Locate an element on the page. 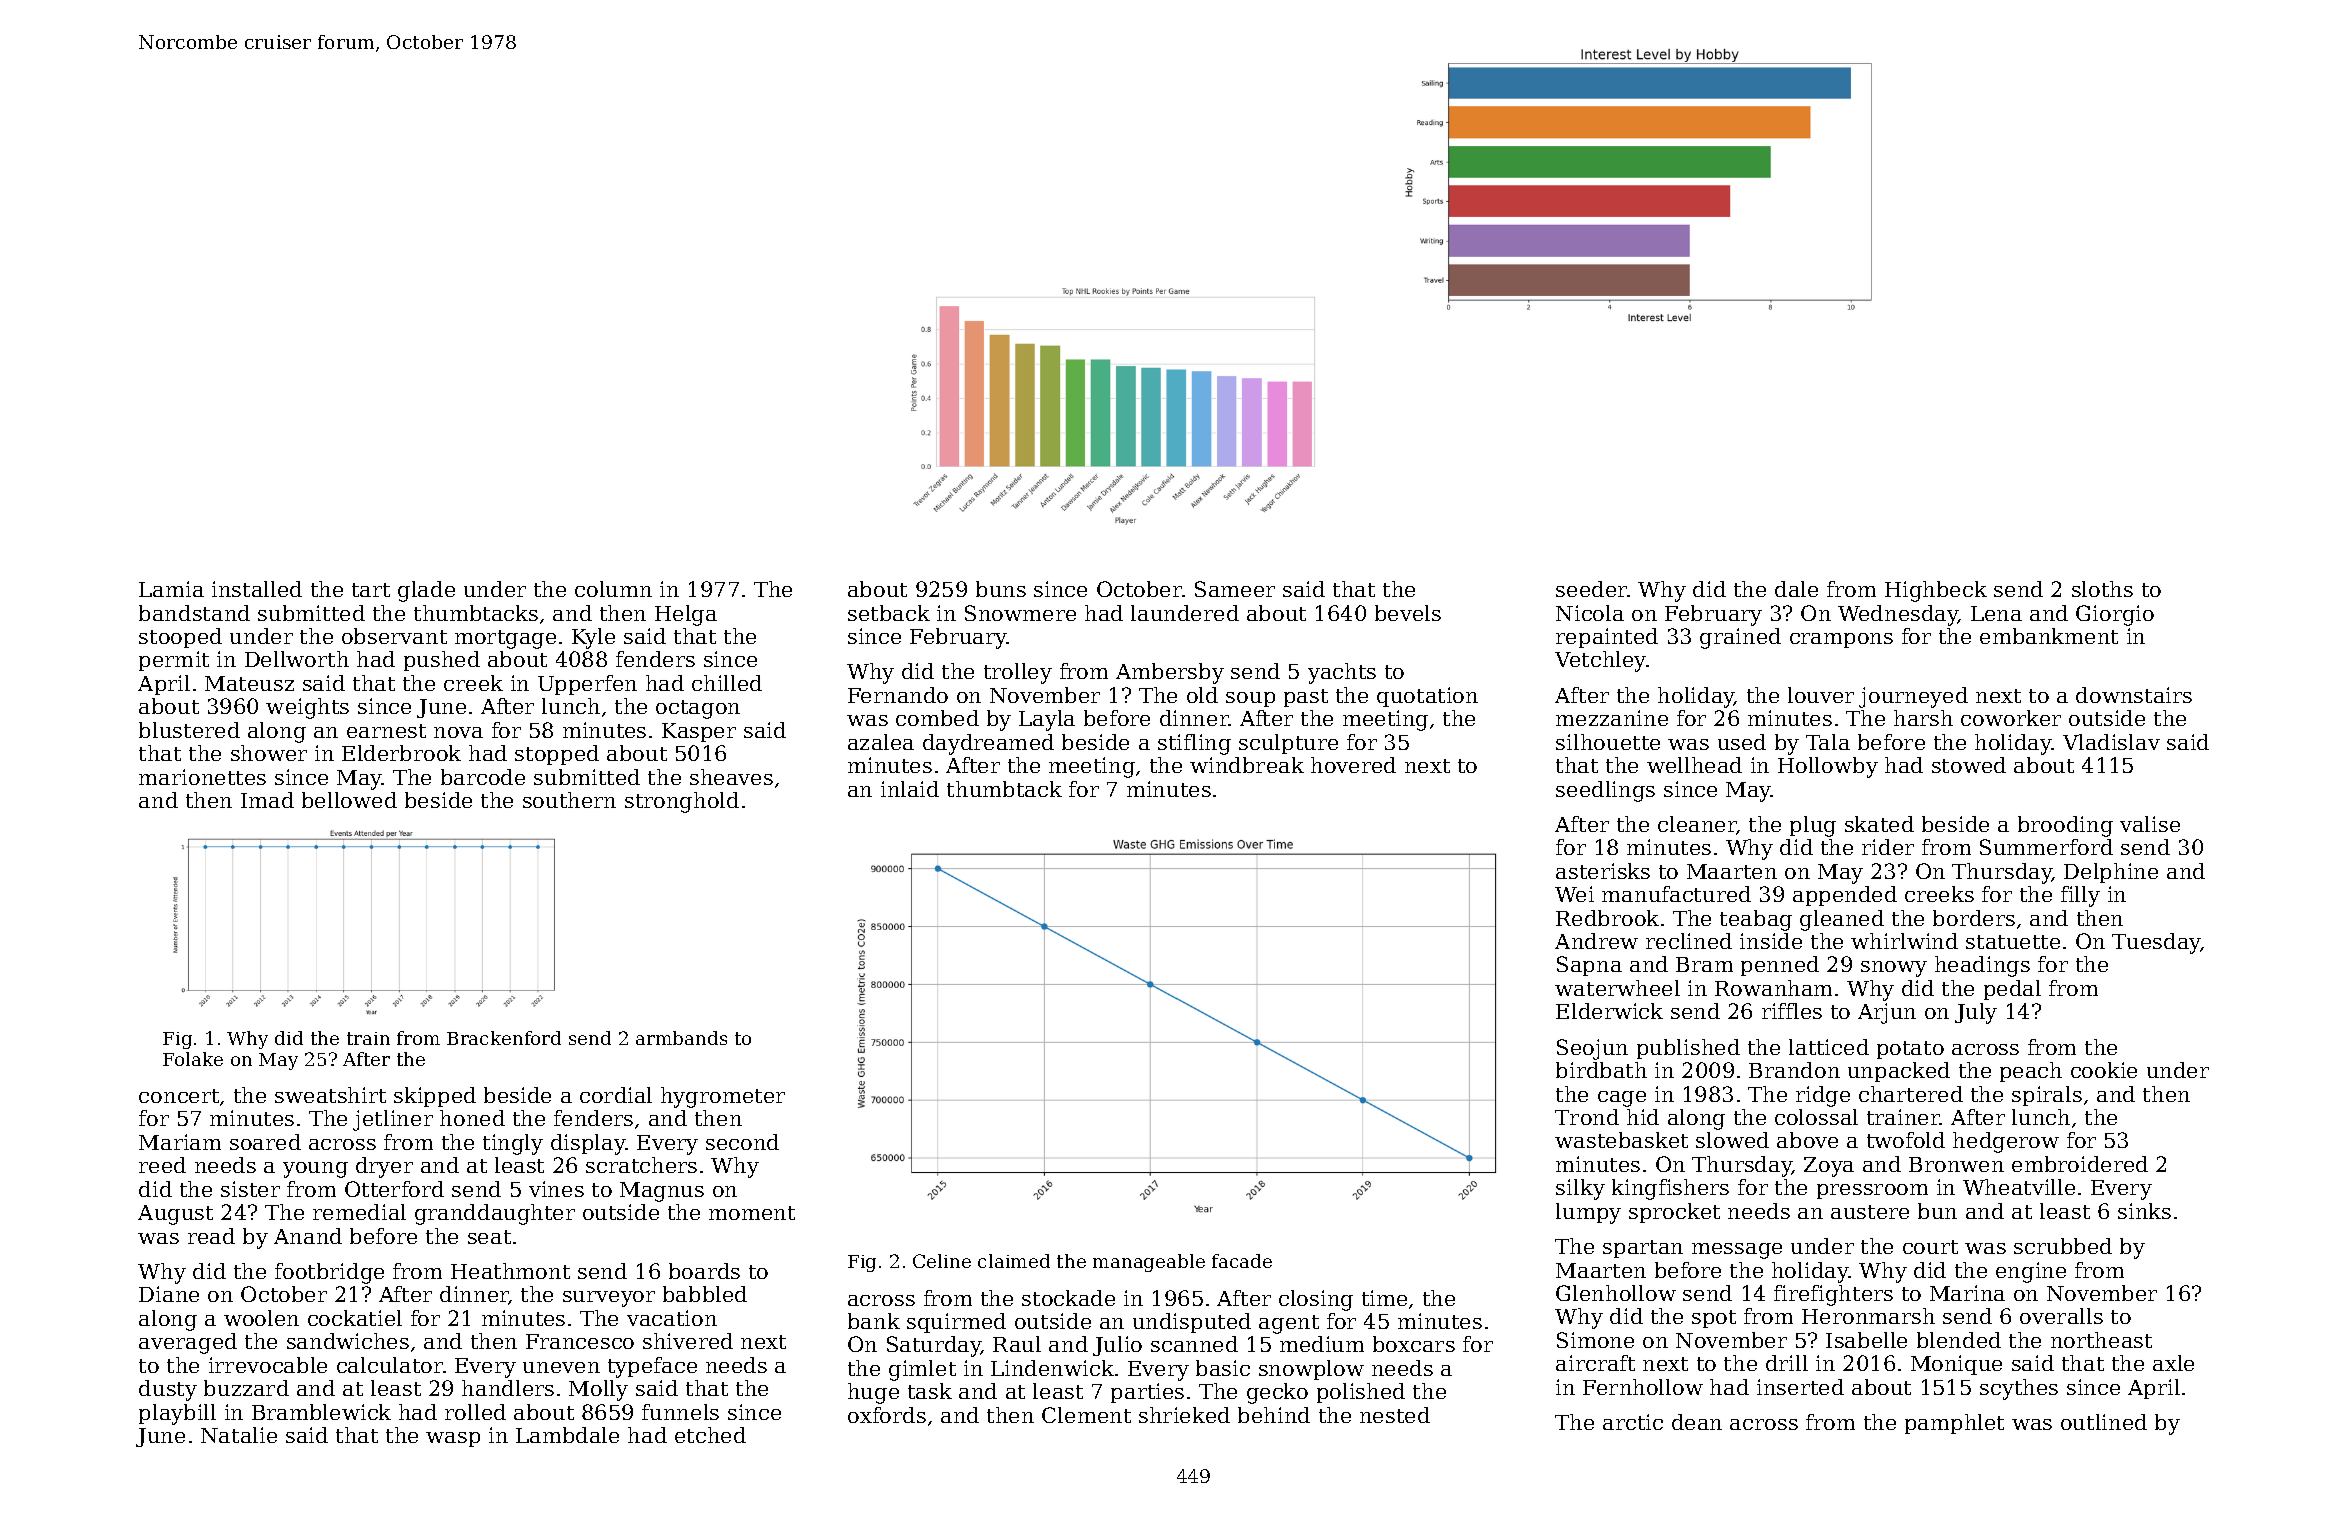 The image size is (2352, 1522). glade is located at coordinates (426, 591).
